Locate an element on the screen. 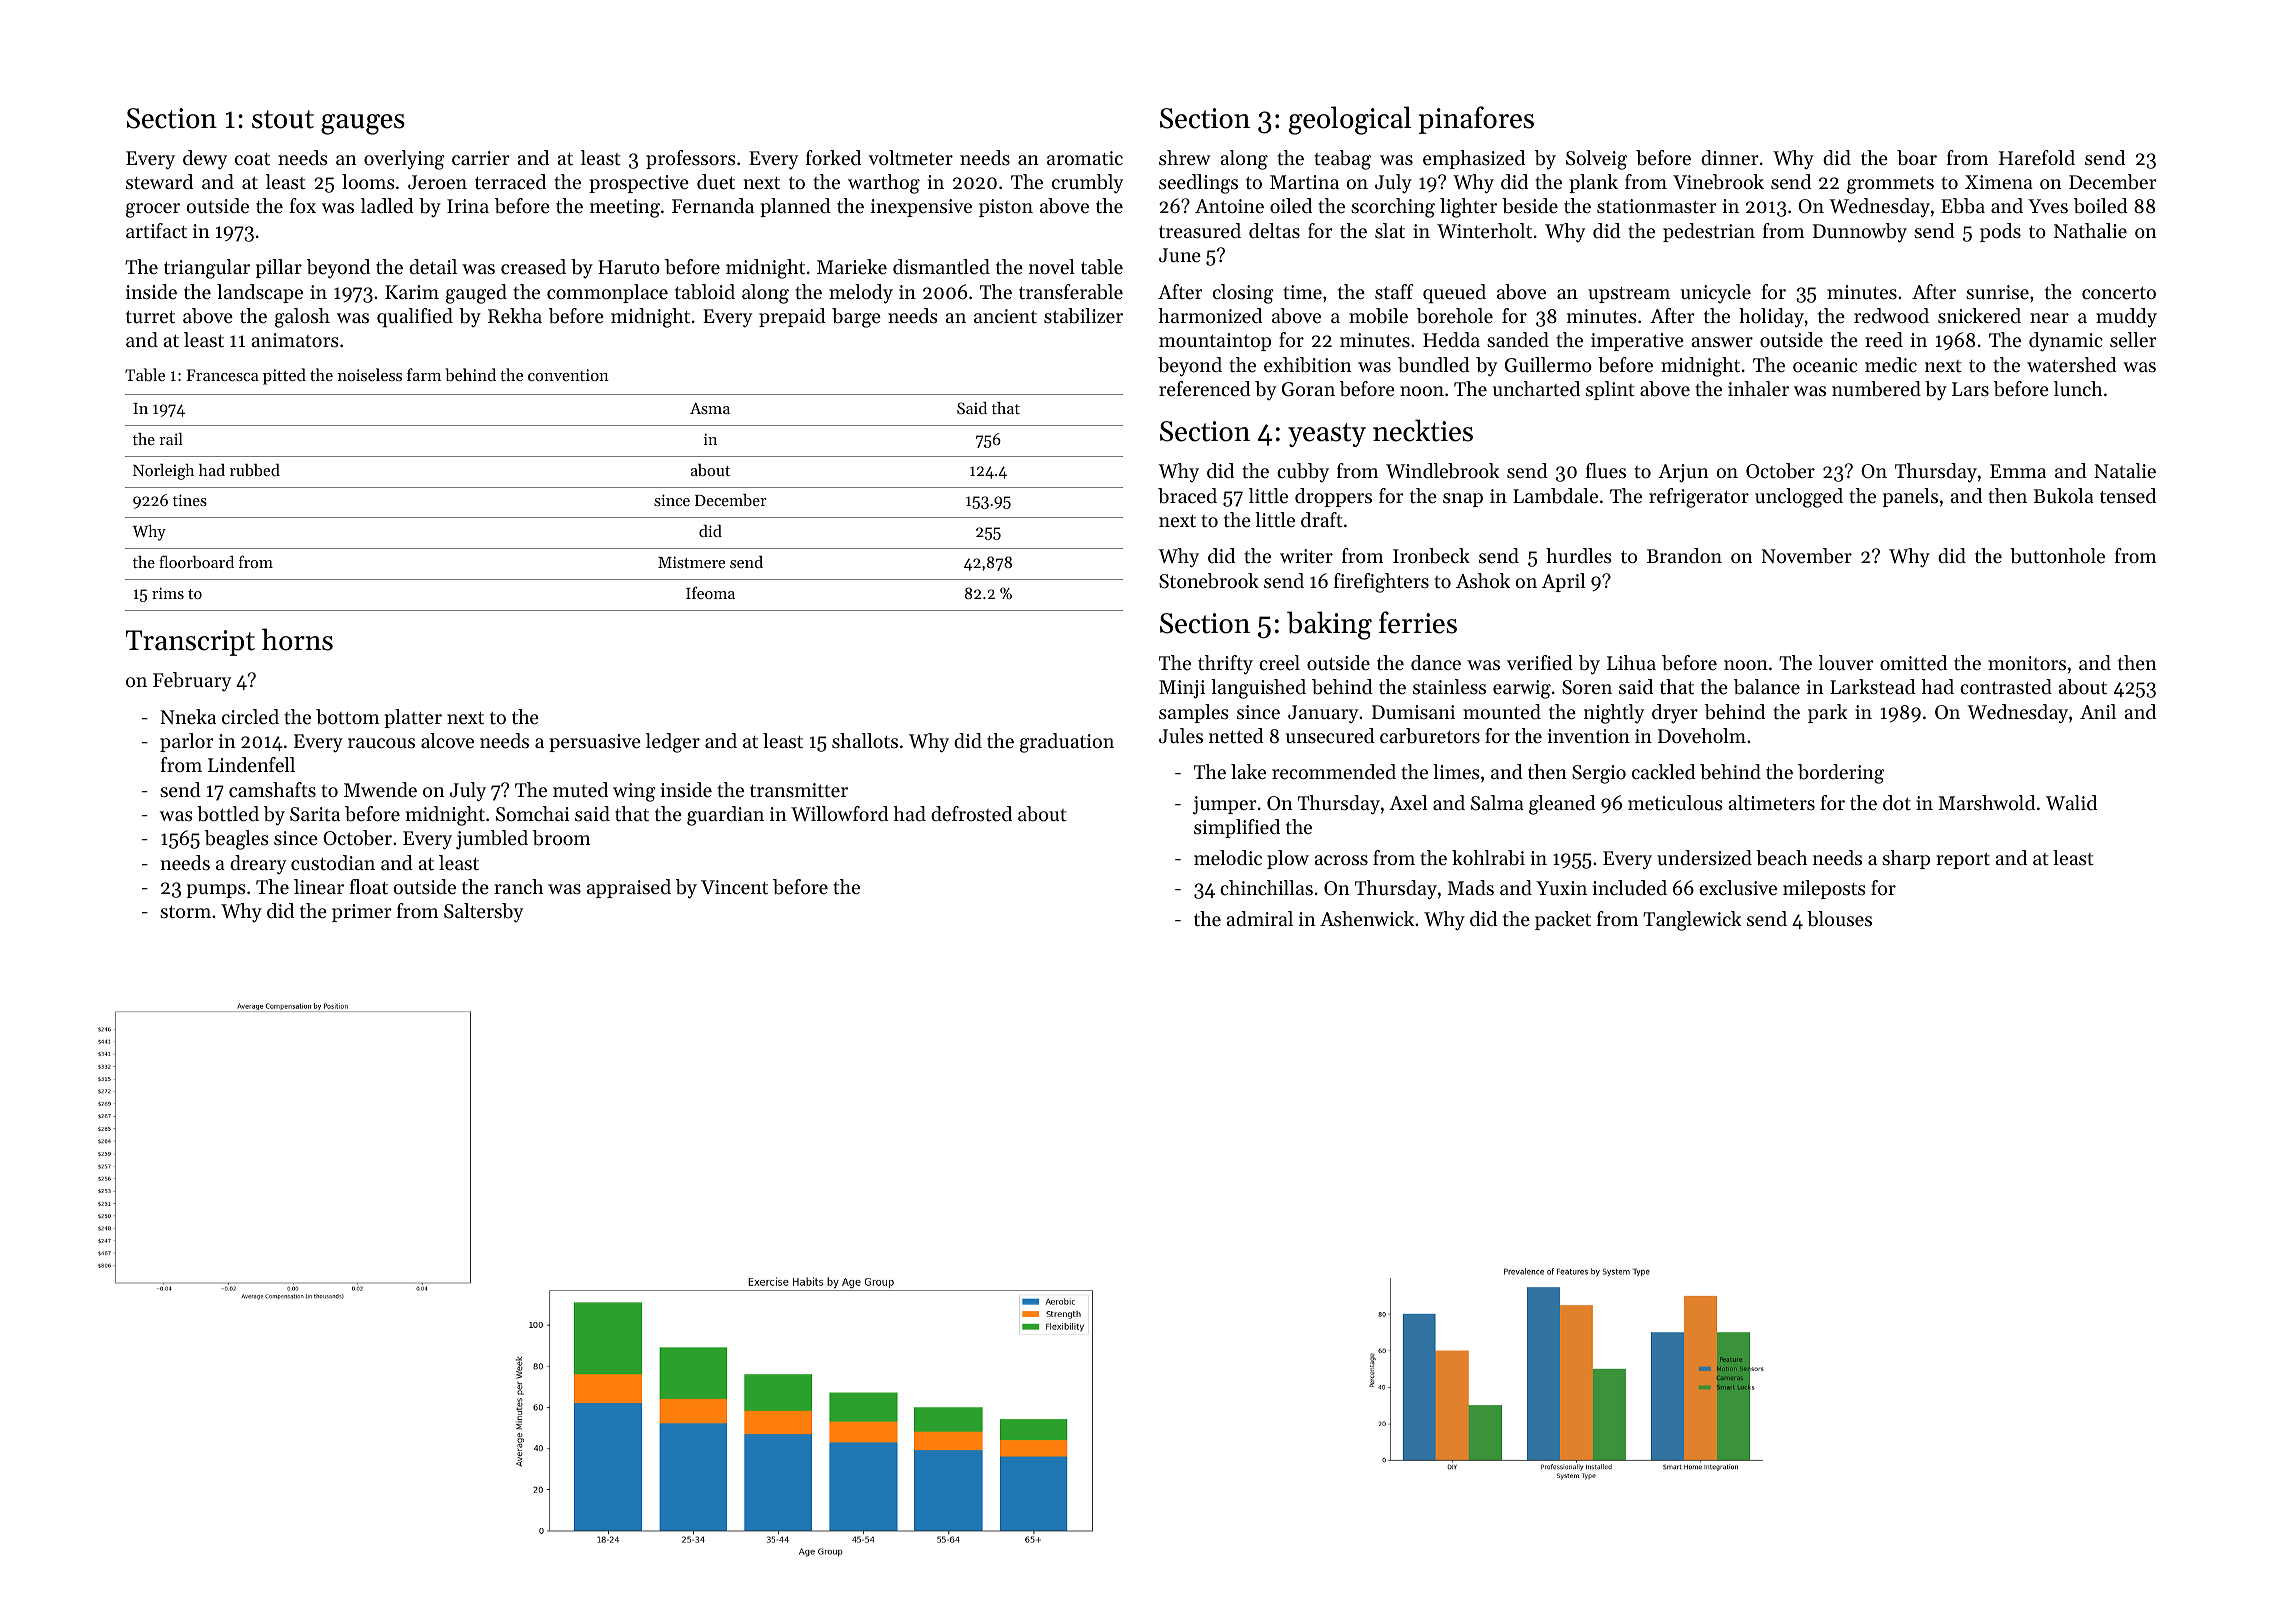 The height and width of the screenshot is (1614, 2282). Mwende is located at coordinates (380, 790).
